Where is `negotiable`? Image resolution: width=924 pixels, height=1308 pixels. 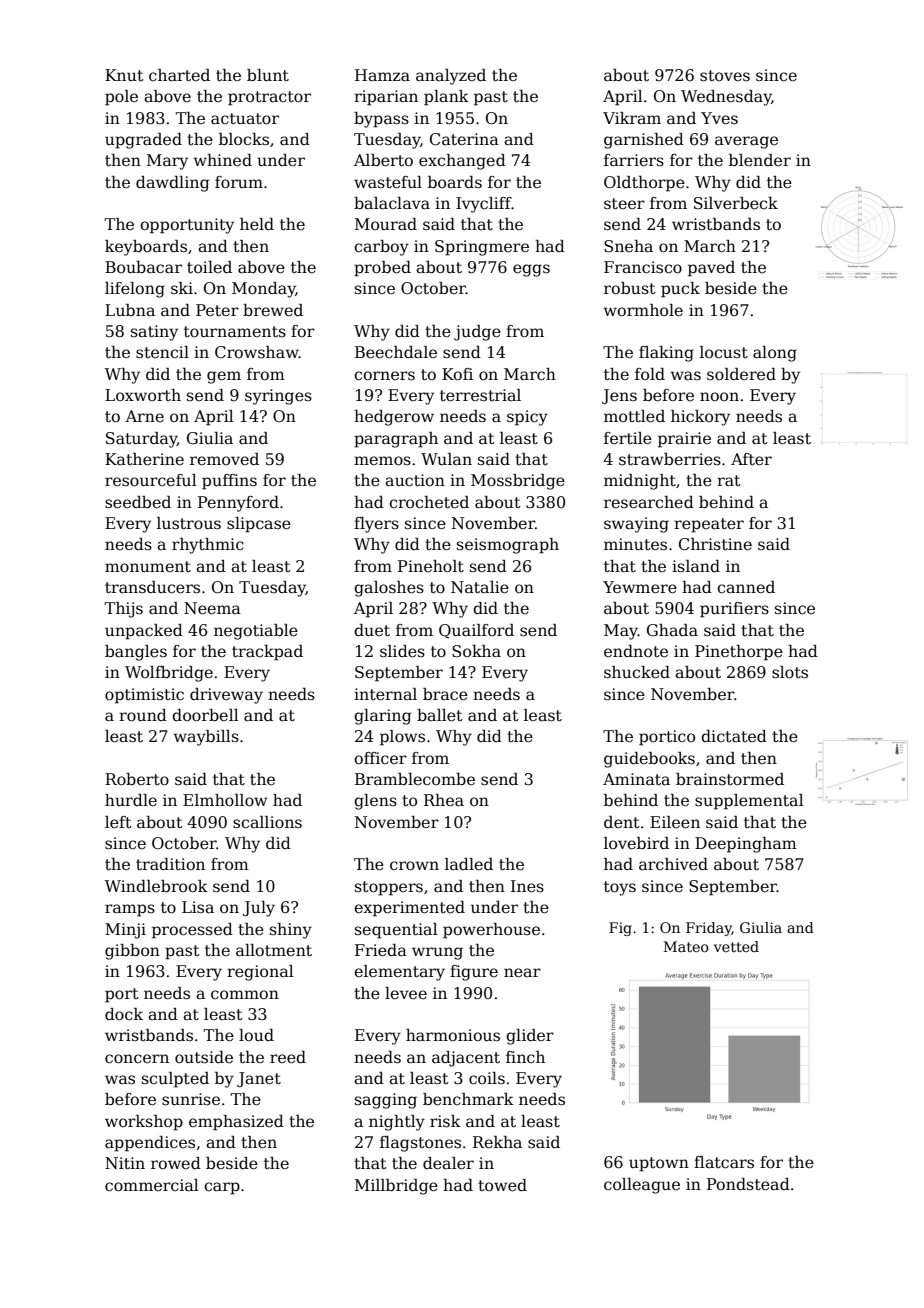 negotiable is located at coordinates (256, 632).
